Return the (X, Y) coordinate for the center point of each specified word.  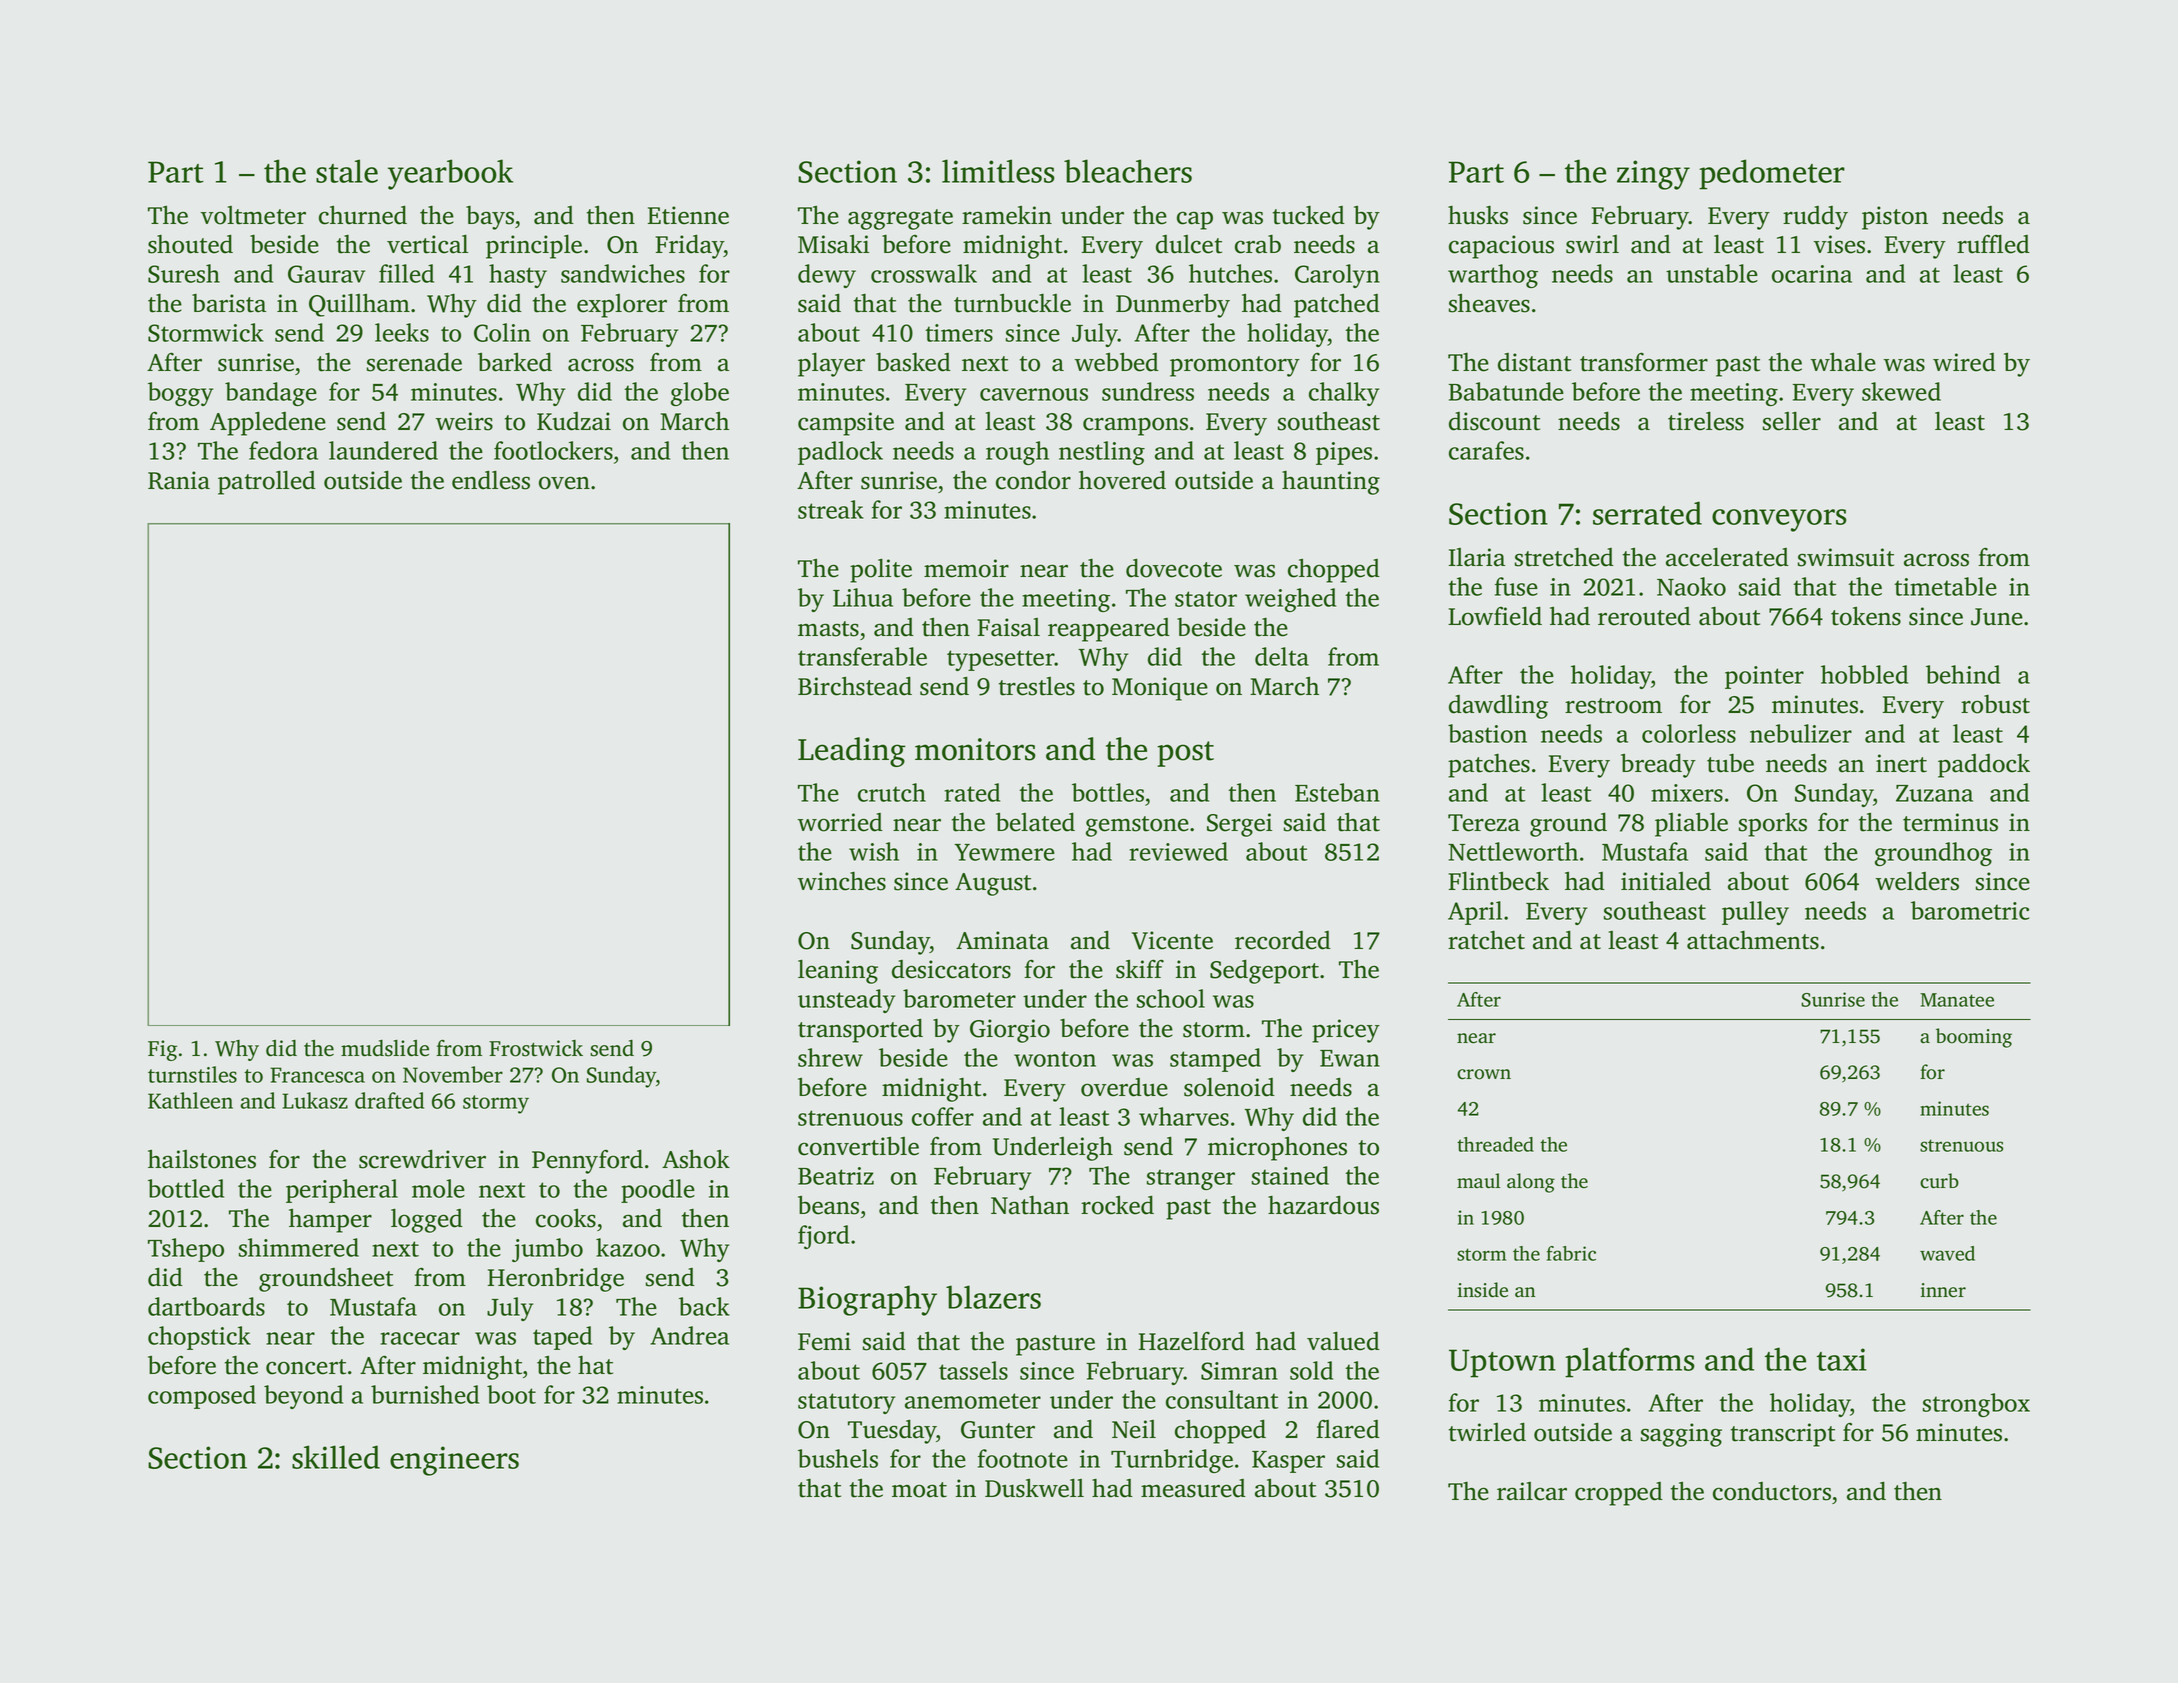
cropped (1619, 1494)
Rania (179, 480)
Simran (1239, 1371)
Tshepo (186, 1250)
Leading (852, 752)
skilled (336, 1457)
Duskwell (1034, 1488)
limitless (998, 171)
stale (347, 171)
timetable (1945, 586)
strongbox (1976, 1405)
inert (1901, 763)
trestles (1037, 686)
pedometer (1772, 174)
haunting (1331, 483)
